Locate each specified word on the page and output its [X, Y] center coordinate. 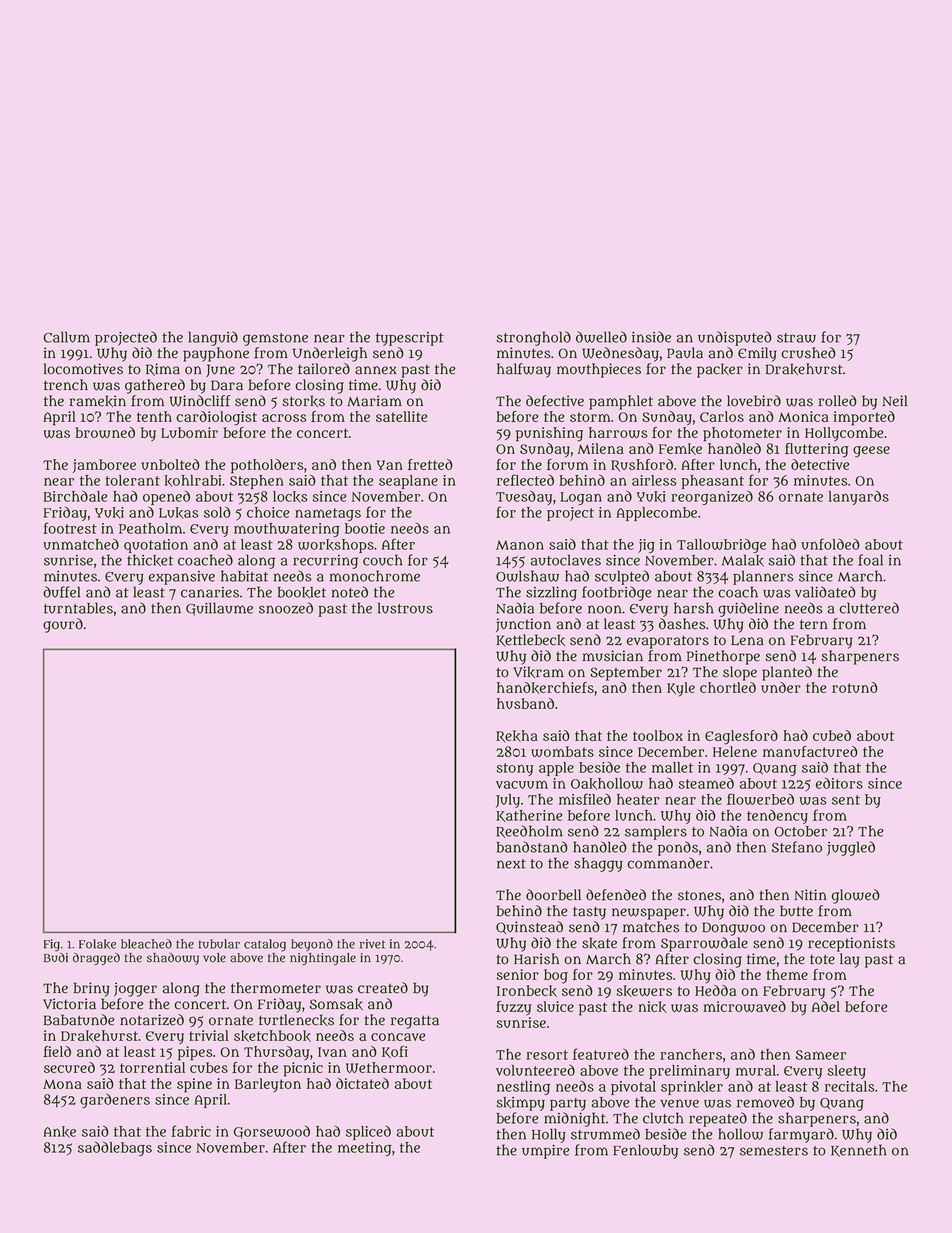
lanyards [859, 497]
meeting [365, 1149]
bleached [146, 944]
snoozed [286, 608]
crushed [808, 353]
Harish [536, 959]
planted [787, 673]
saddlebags [115, 1148]
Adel [826, 1006]
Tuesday [524, 497]
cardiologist [216, 418]
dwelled [601, 337]
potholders [267, 466]
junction [523, 625]
